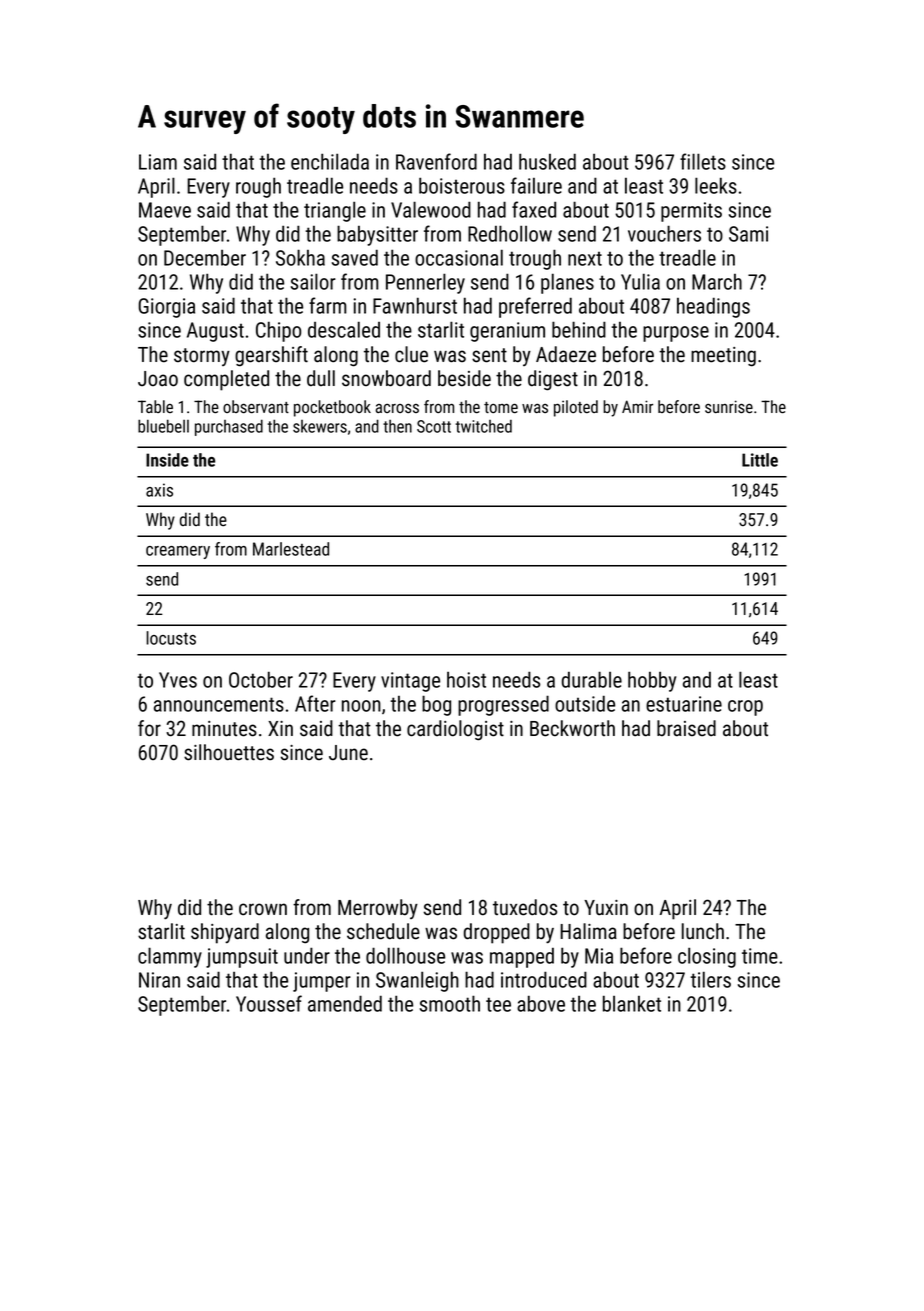 The height and width of the page is (1311, 924). I want to click on Marlestead, so click(291, 549).
